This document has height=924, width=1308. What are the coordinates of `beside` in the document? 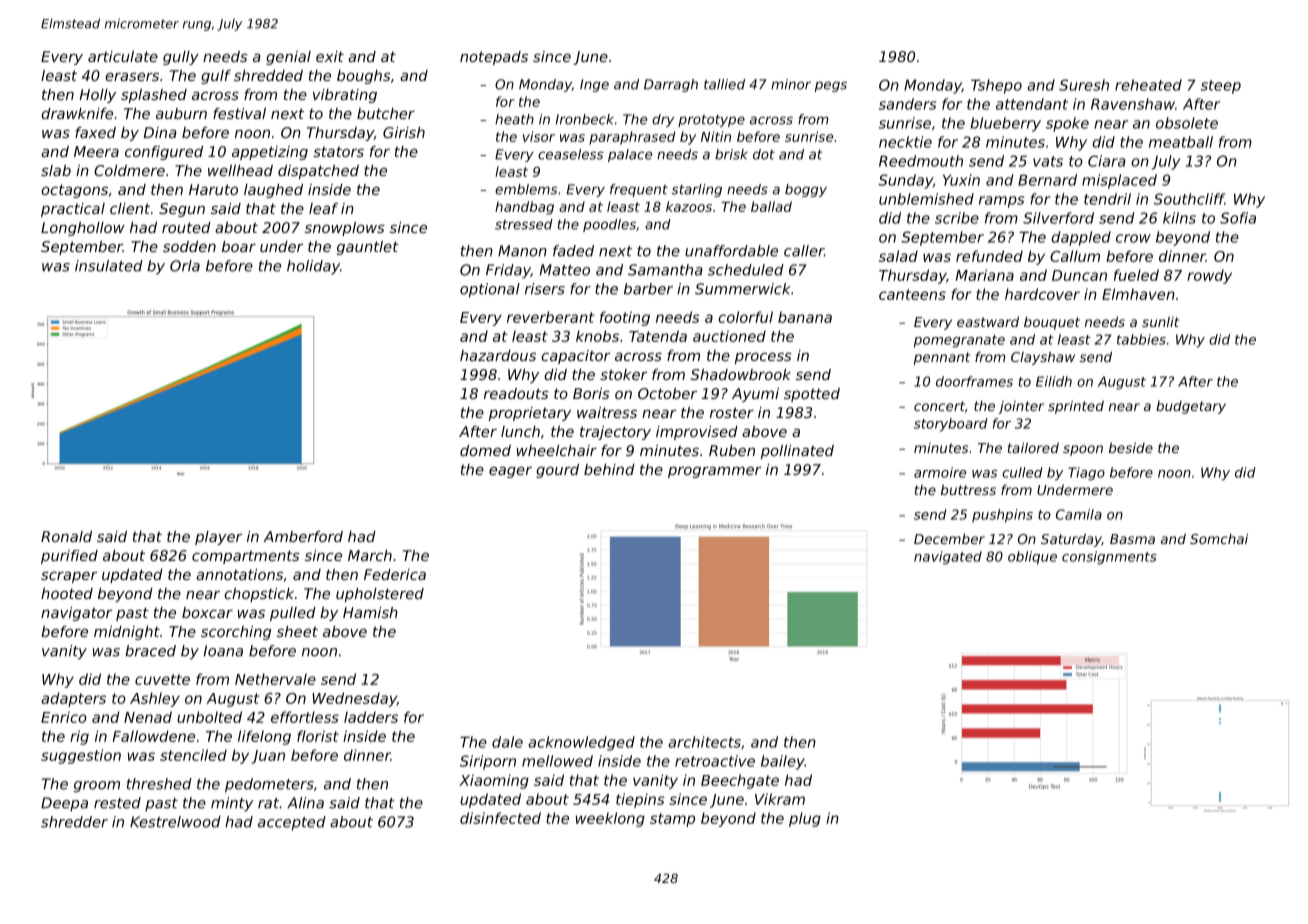 It's located at (1131, 447).
